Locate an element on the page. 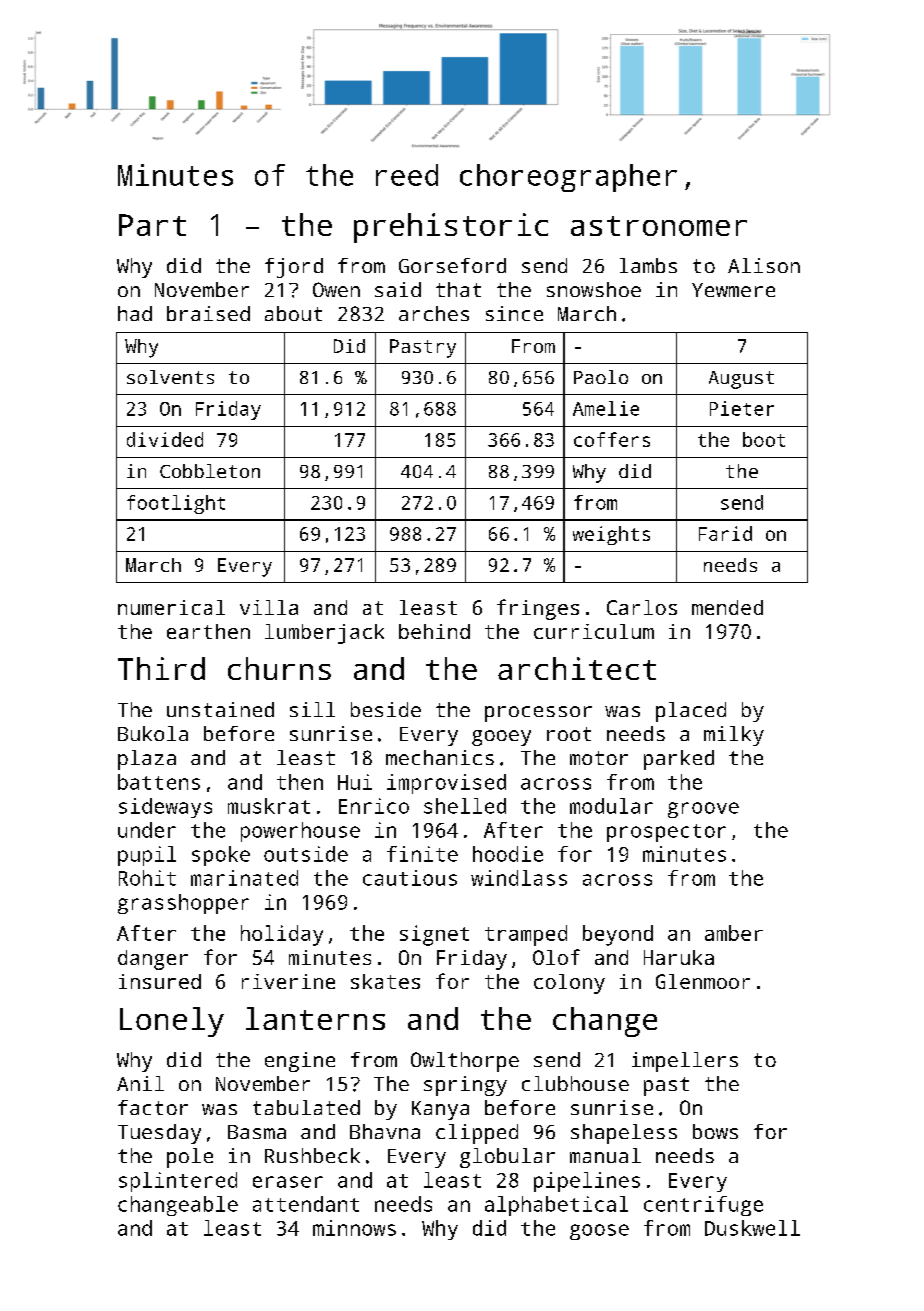  shapeless is located at coordinates (624, 1134).
